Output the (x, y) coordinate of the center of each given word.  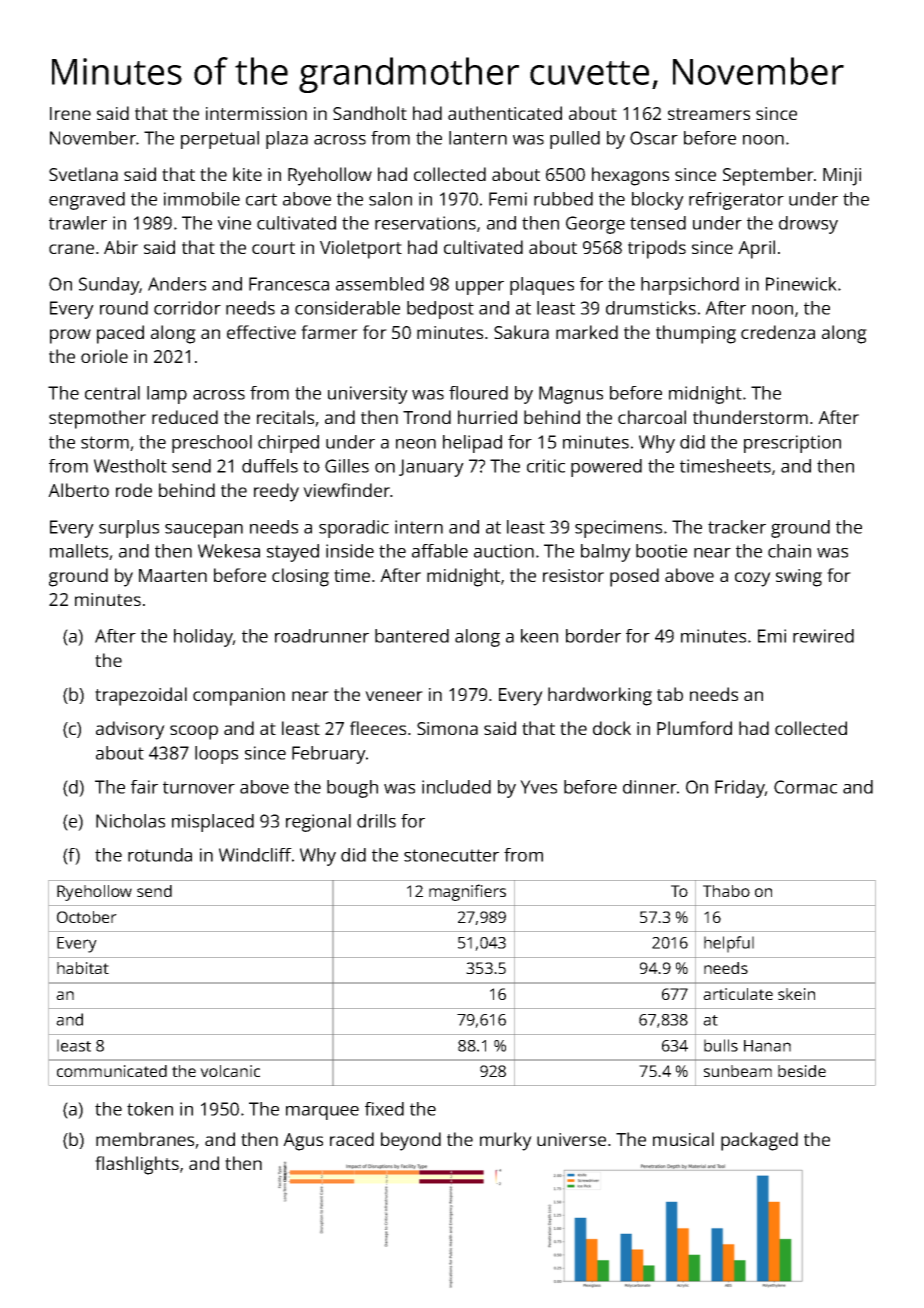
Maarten (173, 575)
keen (539, 636)
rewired (823, 636)
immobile (202, 199)
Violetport (361, 249)
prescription (792, 444)
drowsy (808, 225)
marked (587, 332)
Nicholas (130, 821)
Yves (538, 787)
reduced (185, 417)
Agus (303, 1142)
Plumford (694, 728)
